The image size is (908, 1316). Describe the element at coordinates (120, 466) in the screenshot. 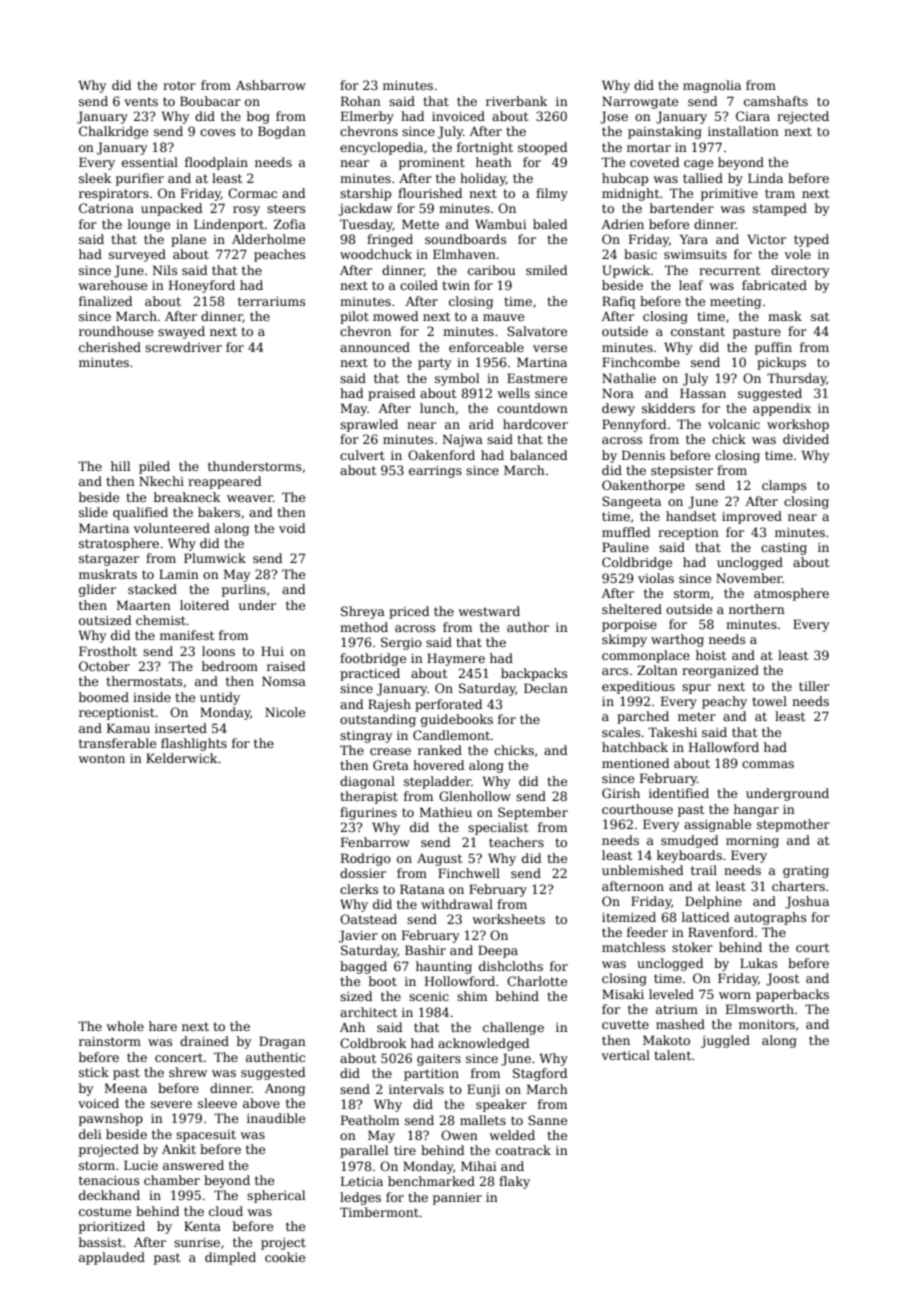

I see `hill` at that location.
